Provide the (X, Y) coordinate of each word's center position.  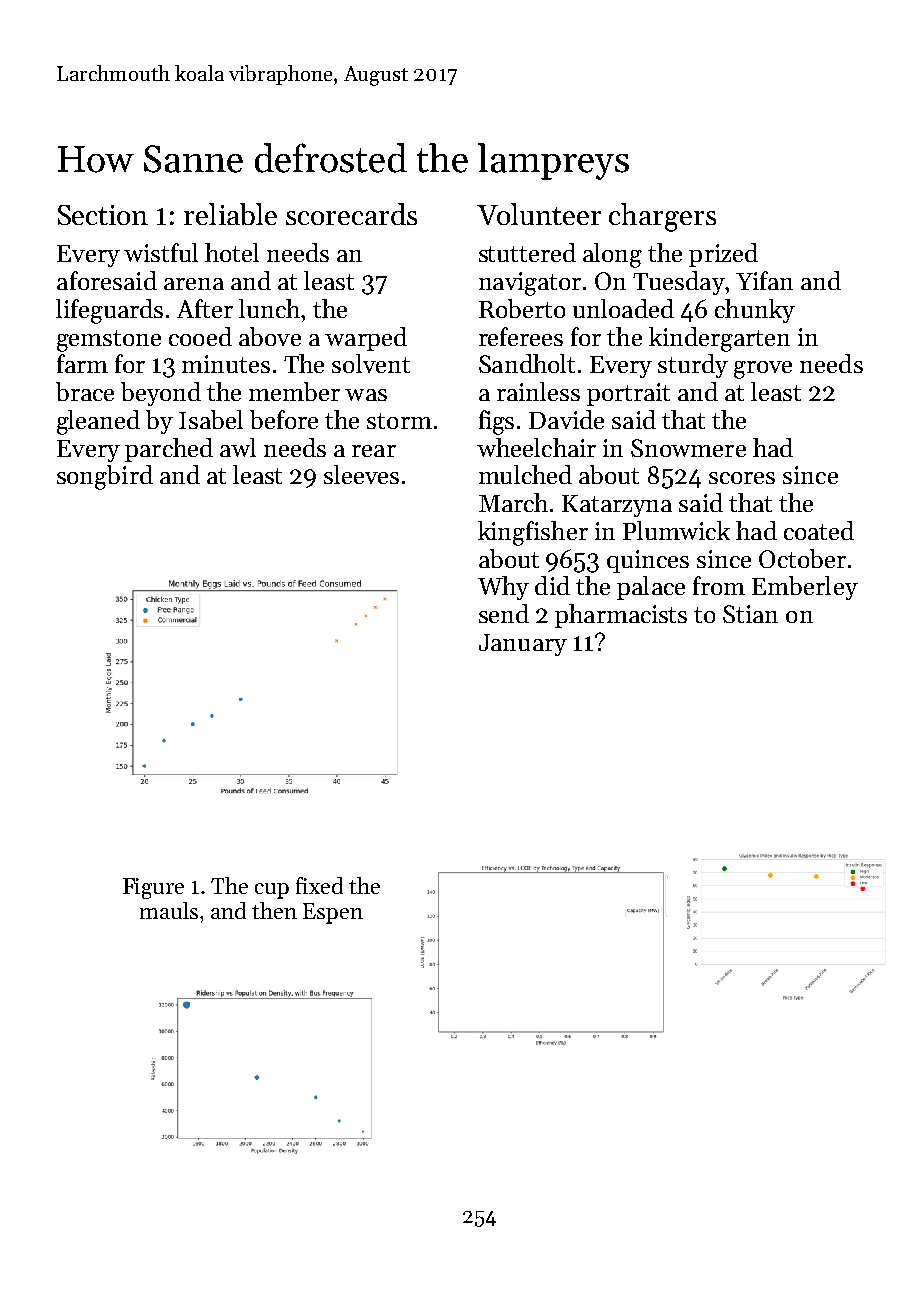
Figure (153, 888)
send (504, 613)
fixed (319, 885)
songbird (105, 477)
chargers (662, 217)
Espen (333, 913)
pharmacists (621, 616)
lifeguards (109, 311)
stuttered (527, 252)
